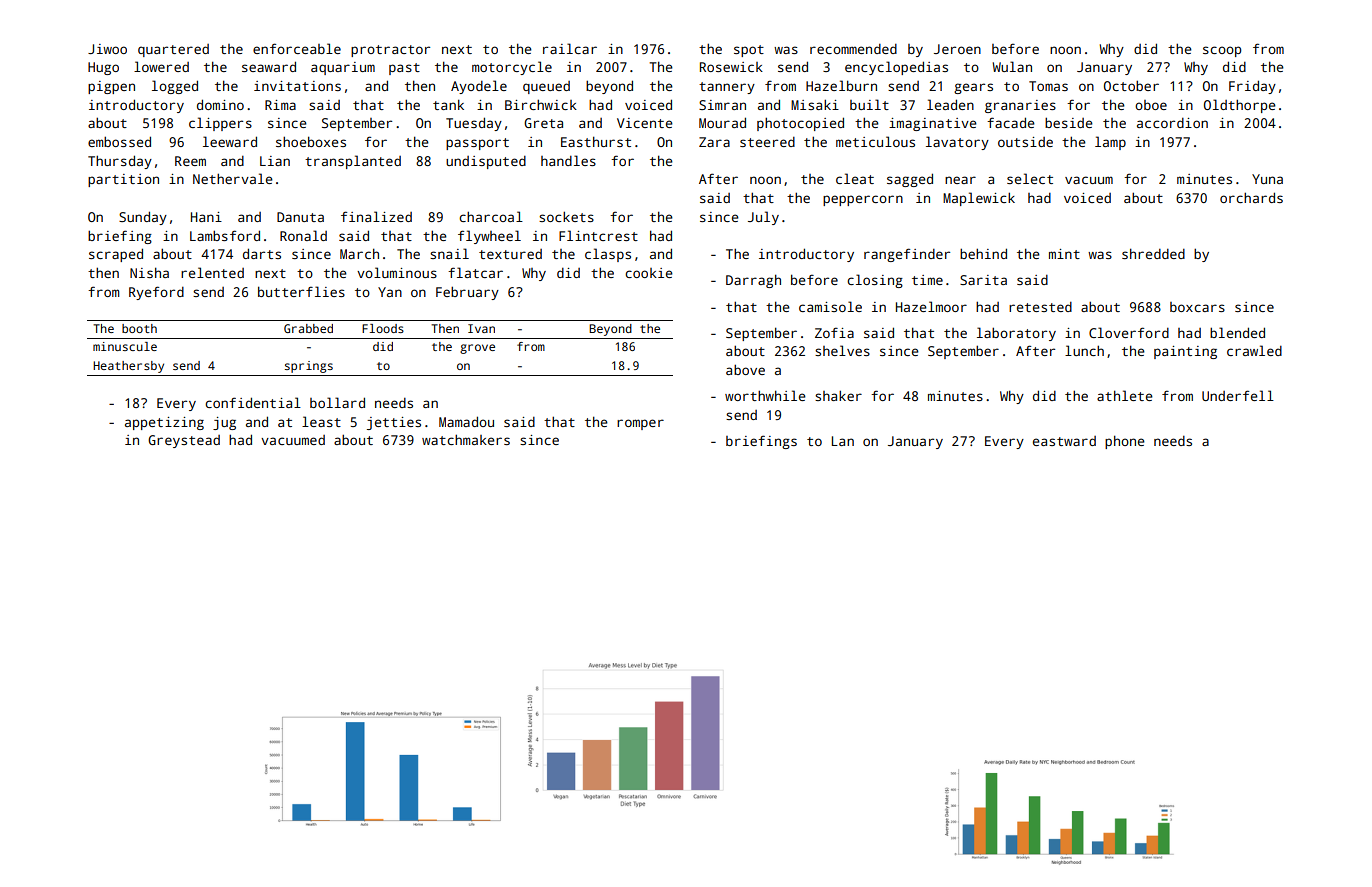  Describe the element at coordinates (1240, 106) in the document. I see `Oldthorpe` at that location.
